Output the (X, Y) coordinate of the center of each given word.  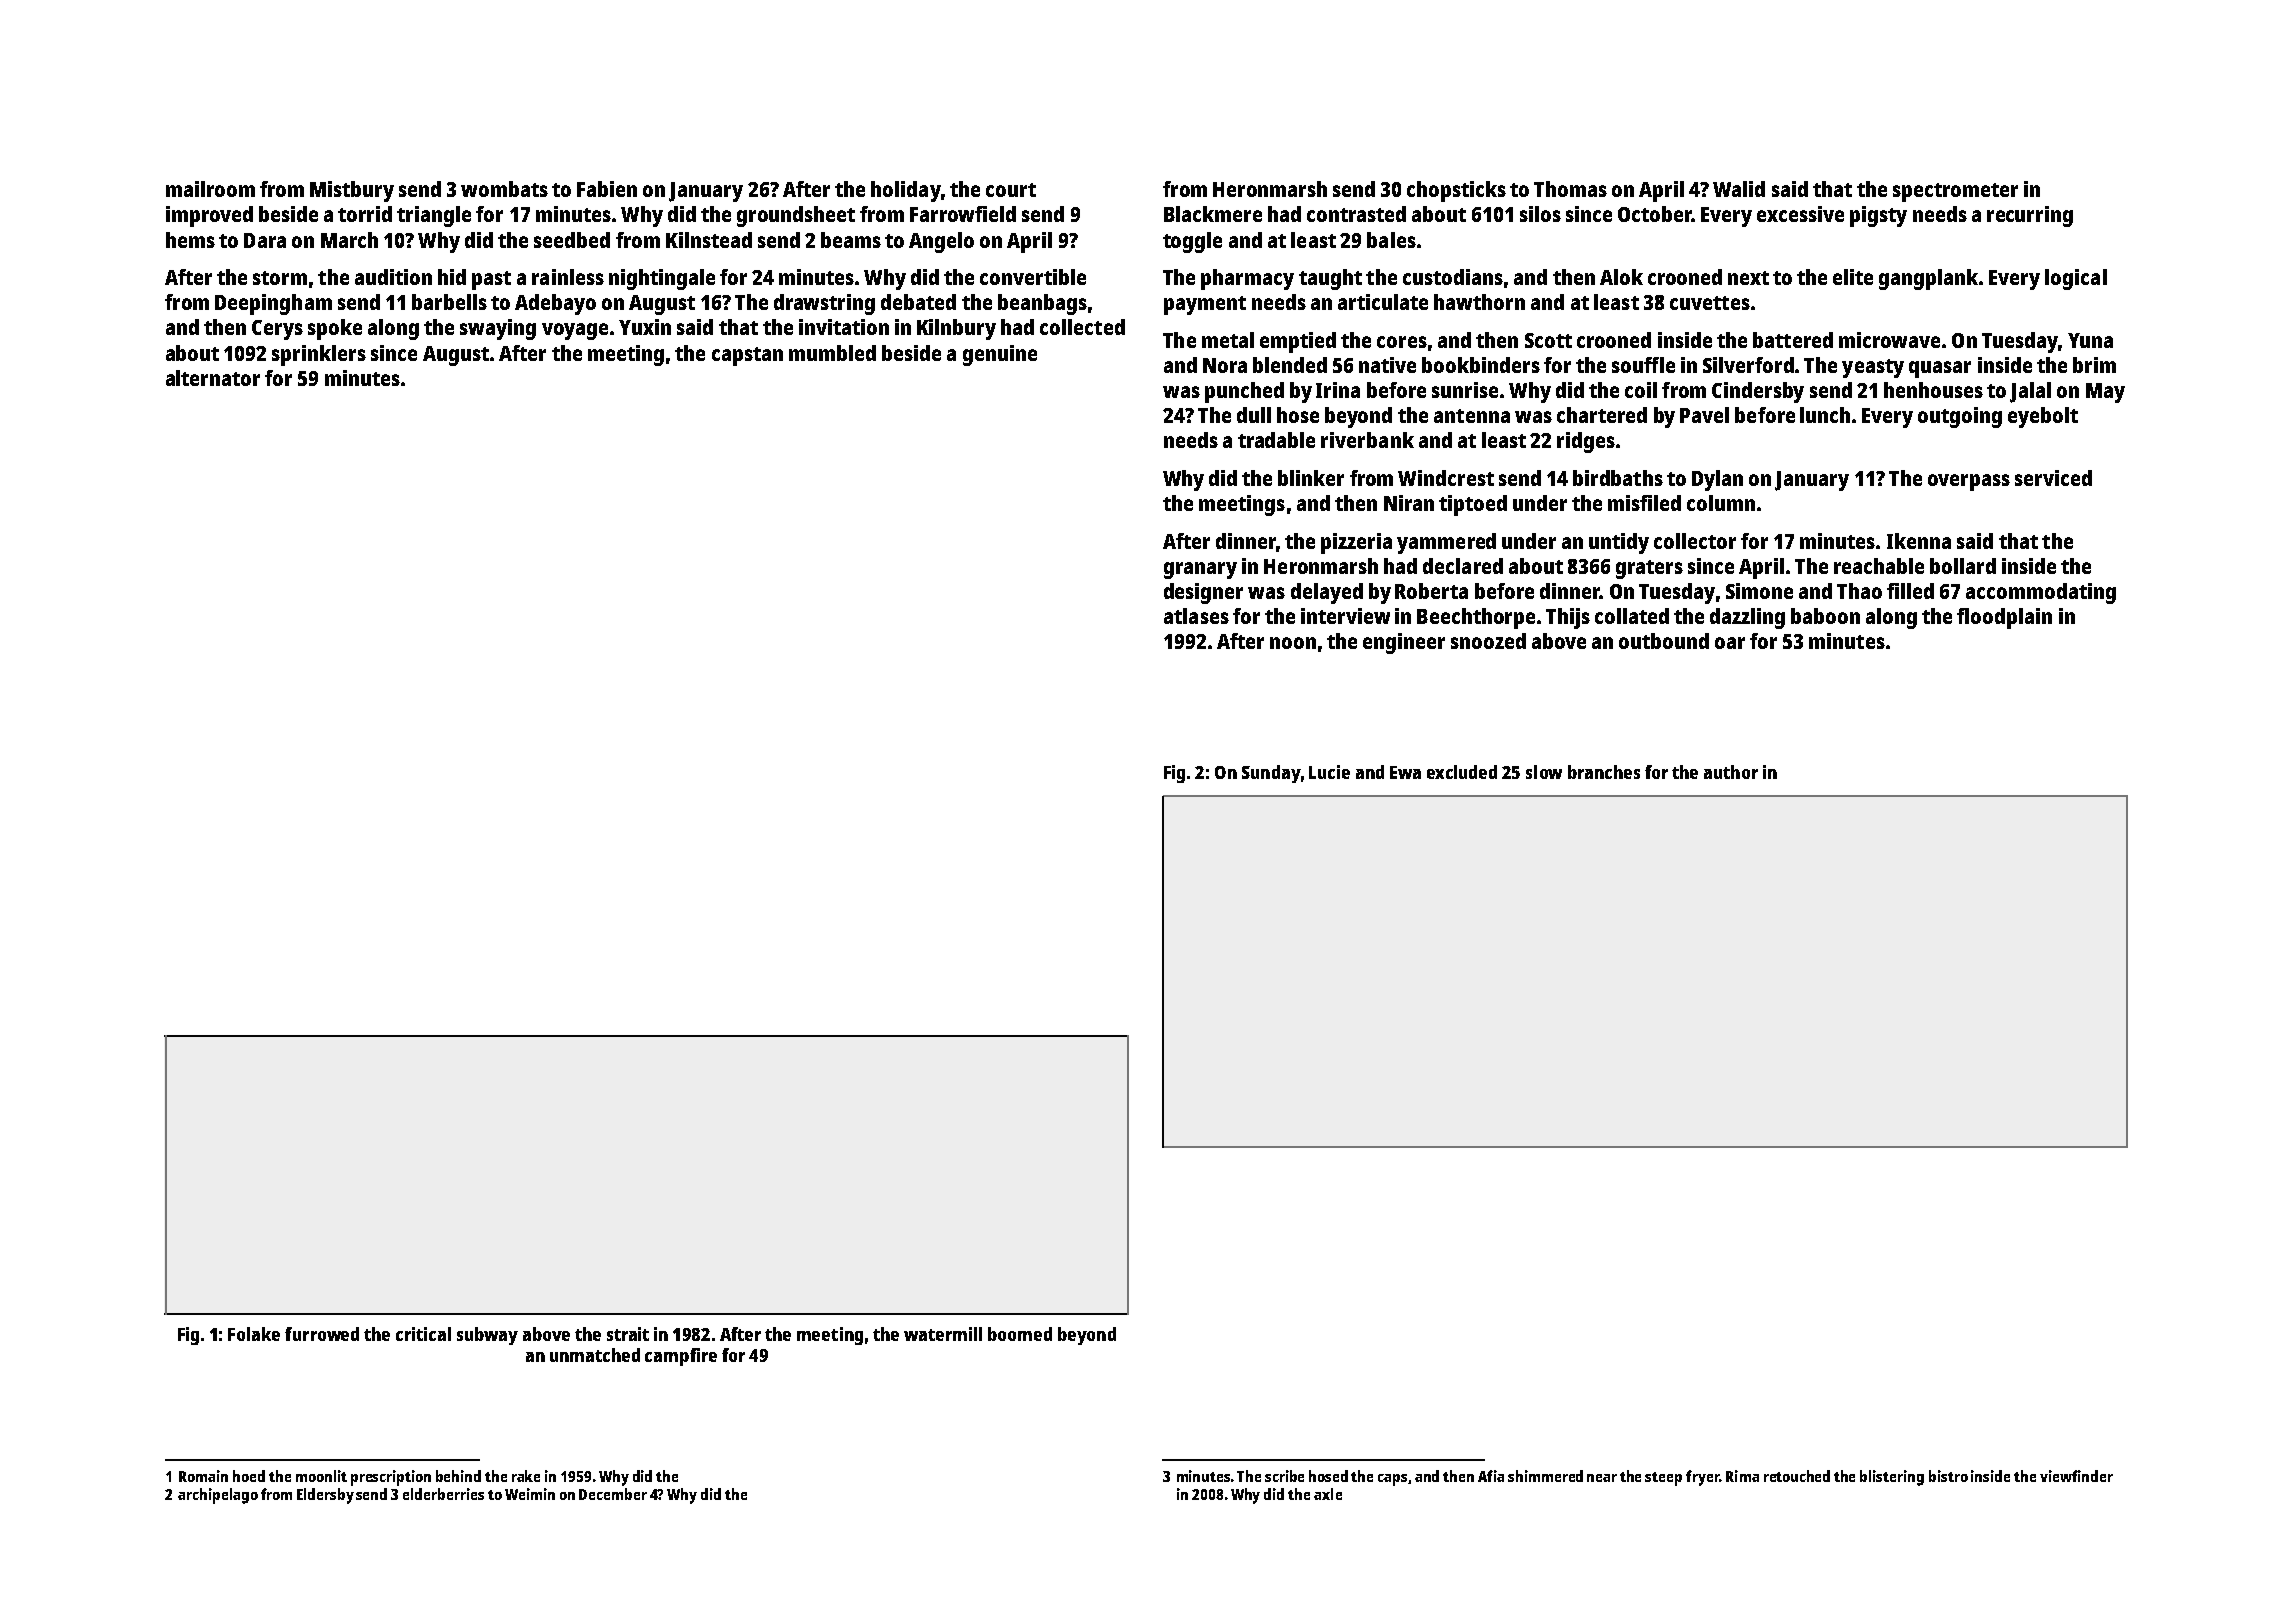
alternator (213, 378)
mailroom (210, 189)
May (2105, 393)
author (1731, 772)
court (1011, 190)
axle (1328, 1494)
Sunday (1271, 774)
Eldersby (325, 1496)
